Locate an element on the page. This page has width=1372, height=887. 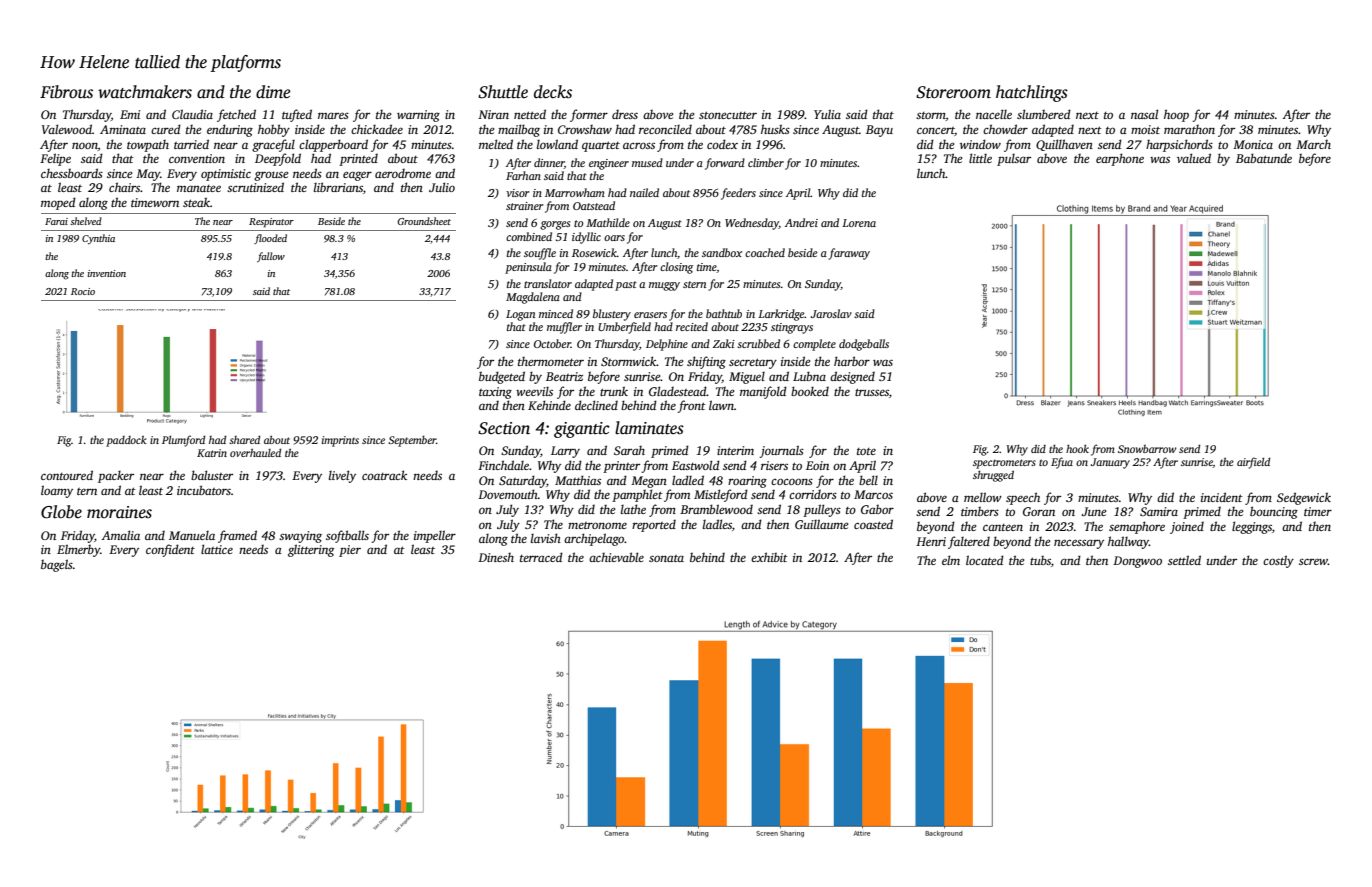
feeders is located at coordinates (738, 194).
